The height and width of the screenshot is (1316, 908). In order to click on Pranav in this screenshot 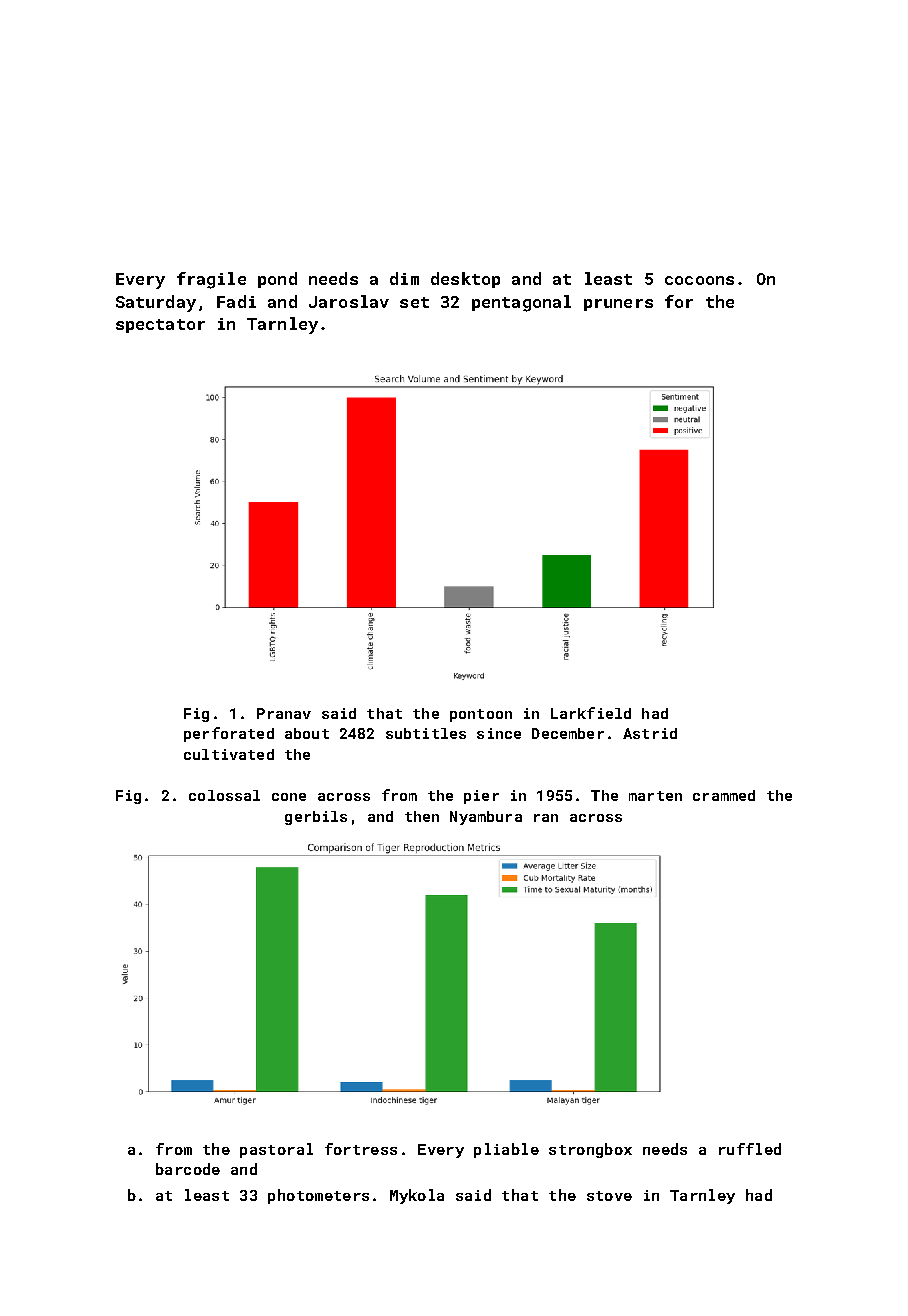, I will do `click(284, 713)`.
